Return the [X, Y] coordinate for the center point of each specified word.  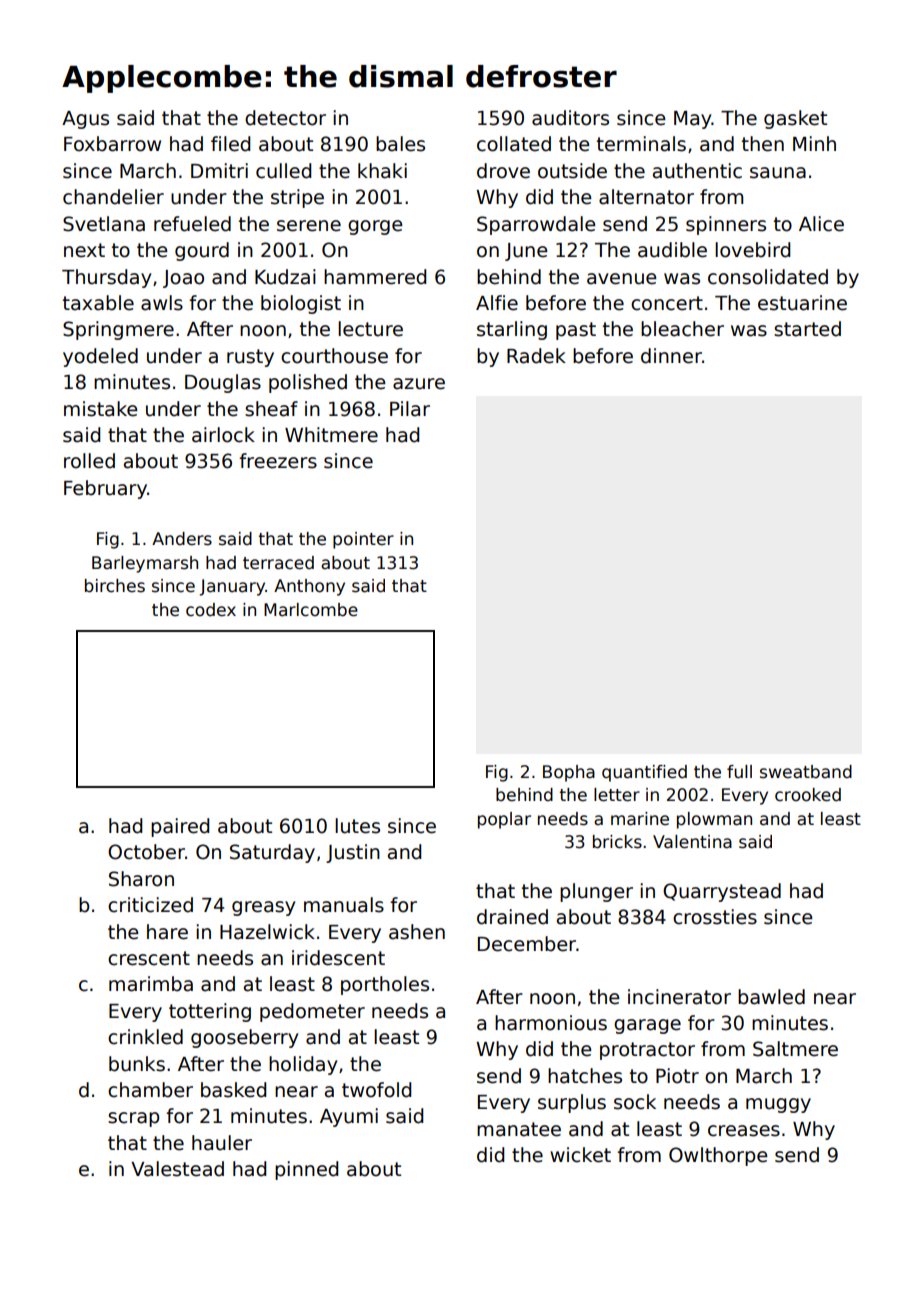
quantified [644, 773]
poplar [504, 820]
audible [672, 250]
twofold [376, 1090]
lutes [357, 826]
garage [647, 1026]
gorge [375, 227]
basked [233, 1090]
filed [230, 144]
